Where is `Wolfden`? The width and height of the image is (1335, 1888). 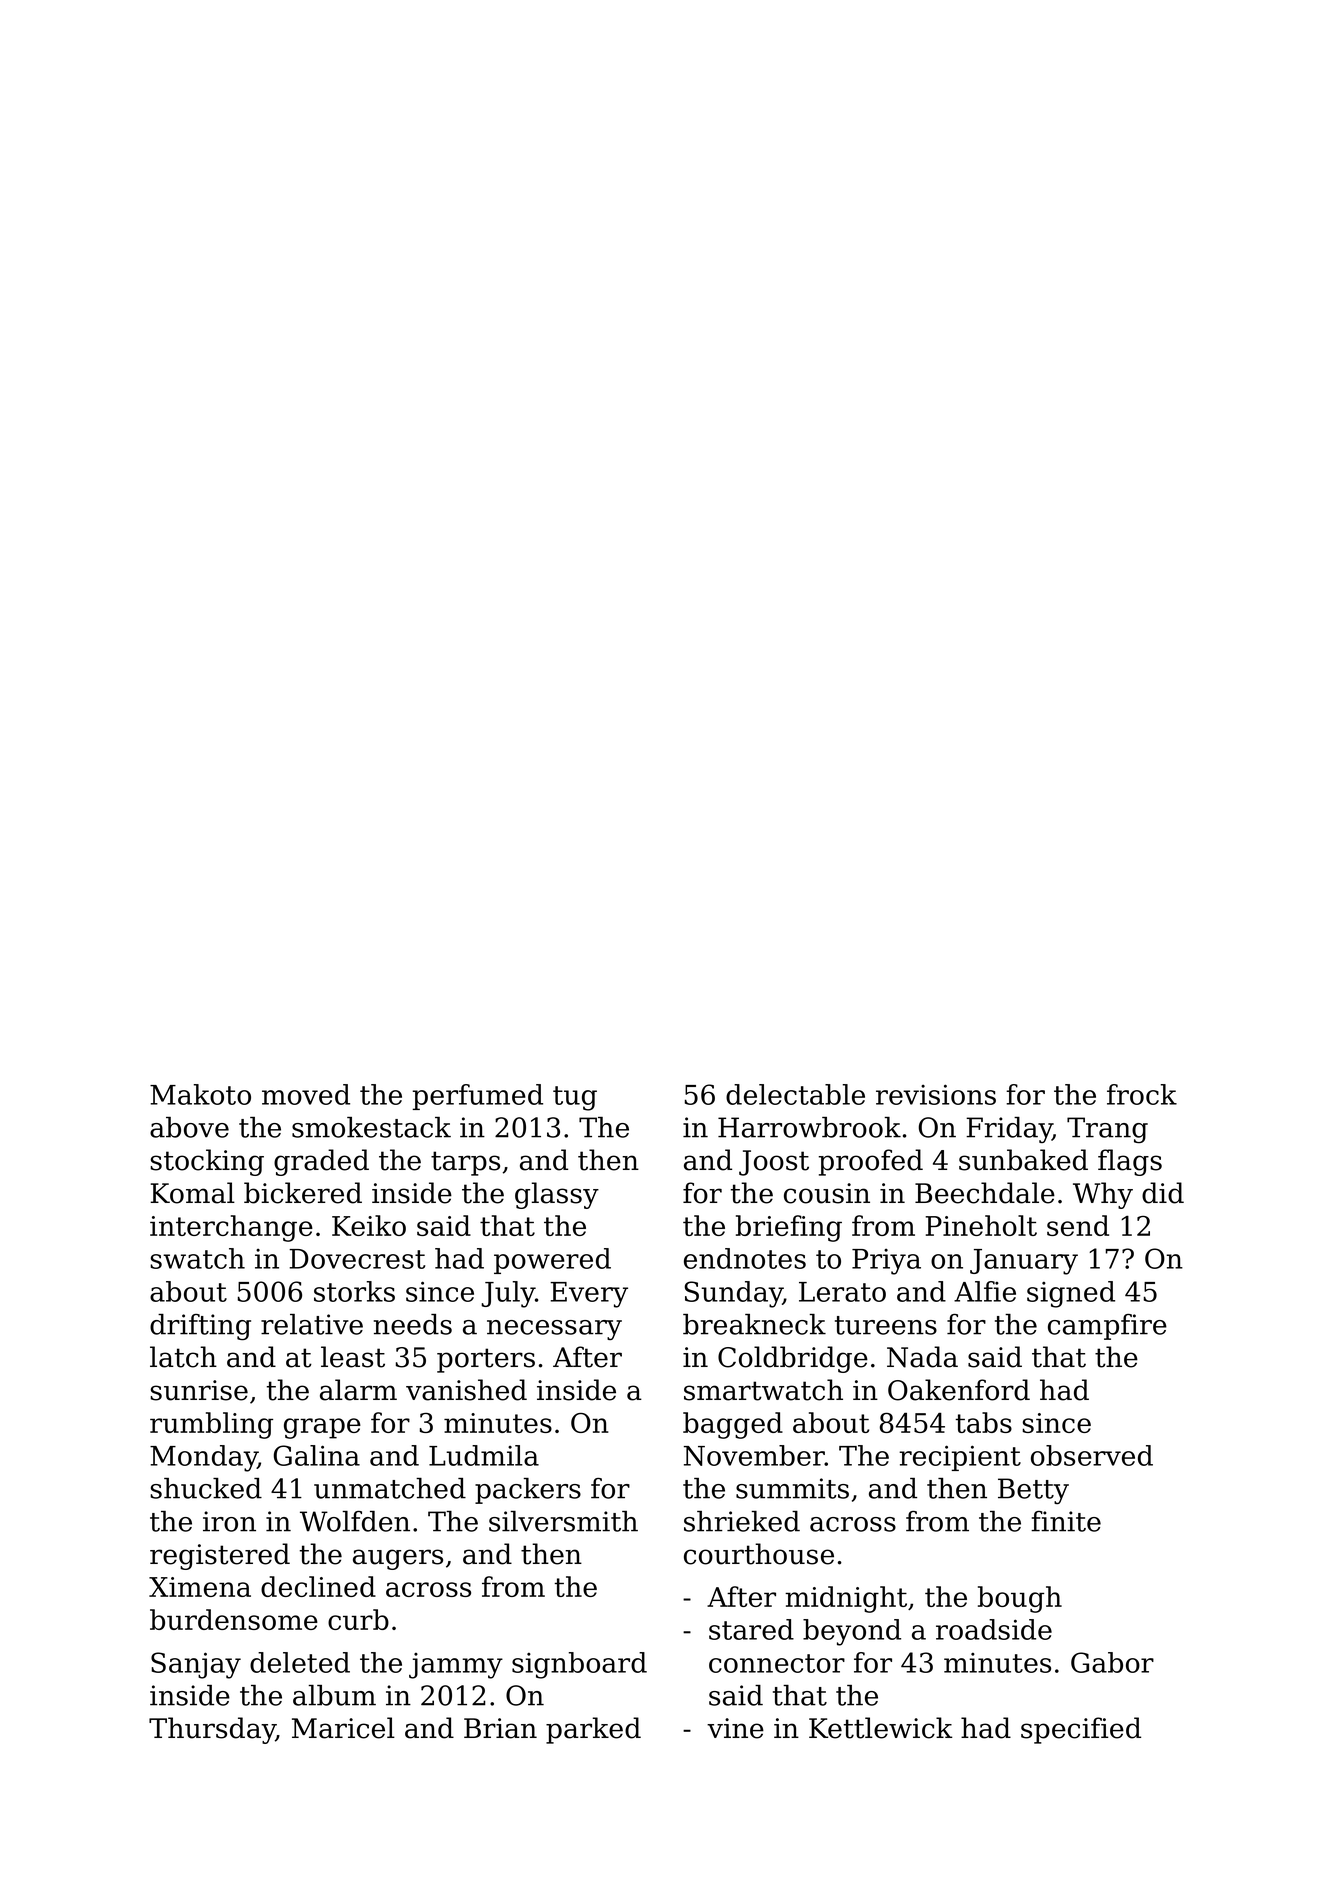
Wolfden is located at coordinates (355, 1521).
